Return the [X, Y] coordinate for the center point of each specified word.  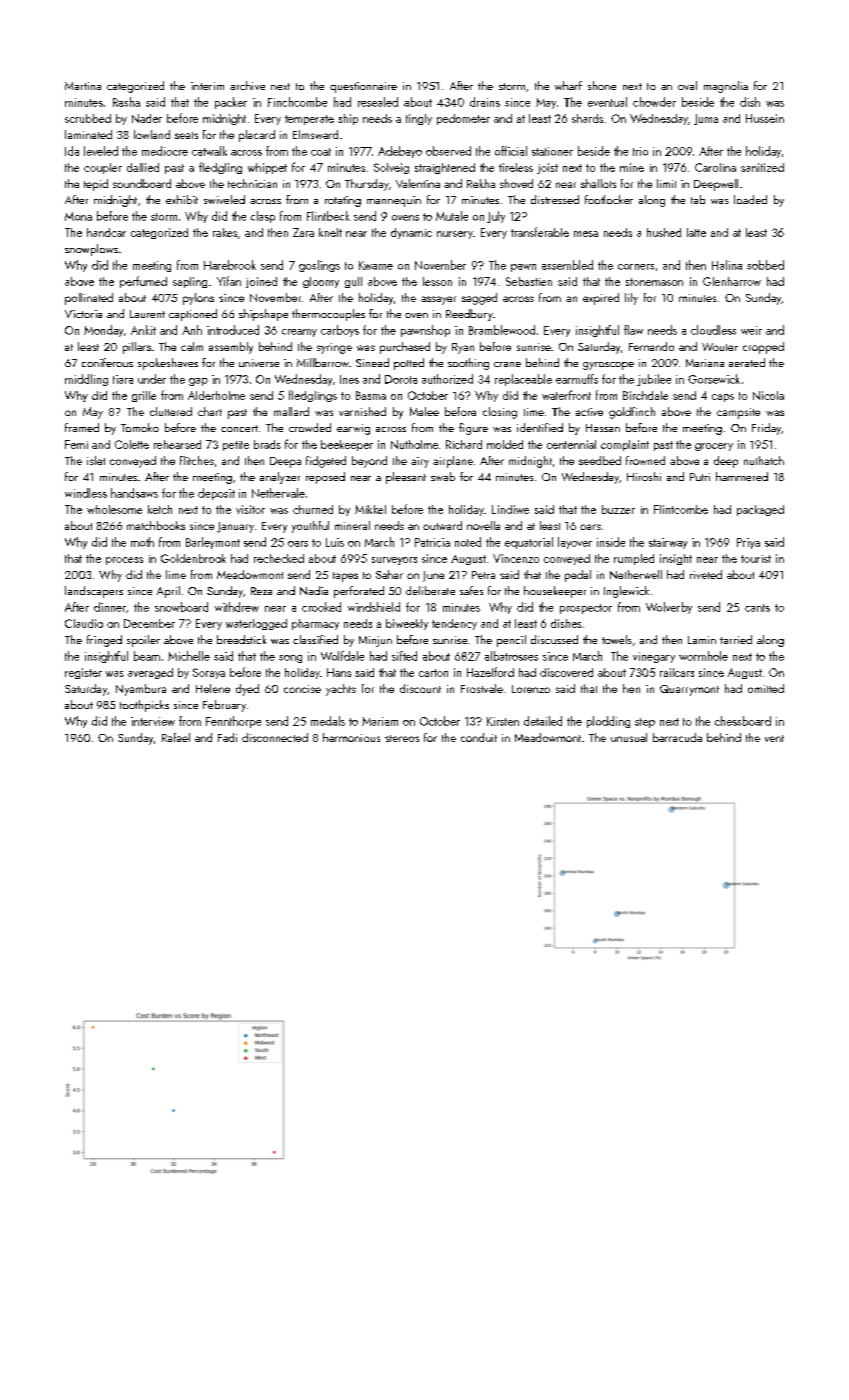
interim [207, 86]
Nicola [768, 395]
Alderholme [216, 395]
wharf [568, 85]
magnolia [726, 87]
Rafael [176, 737]
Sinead [372, 362]
